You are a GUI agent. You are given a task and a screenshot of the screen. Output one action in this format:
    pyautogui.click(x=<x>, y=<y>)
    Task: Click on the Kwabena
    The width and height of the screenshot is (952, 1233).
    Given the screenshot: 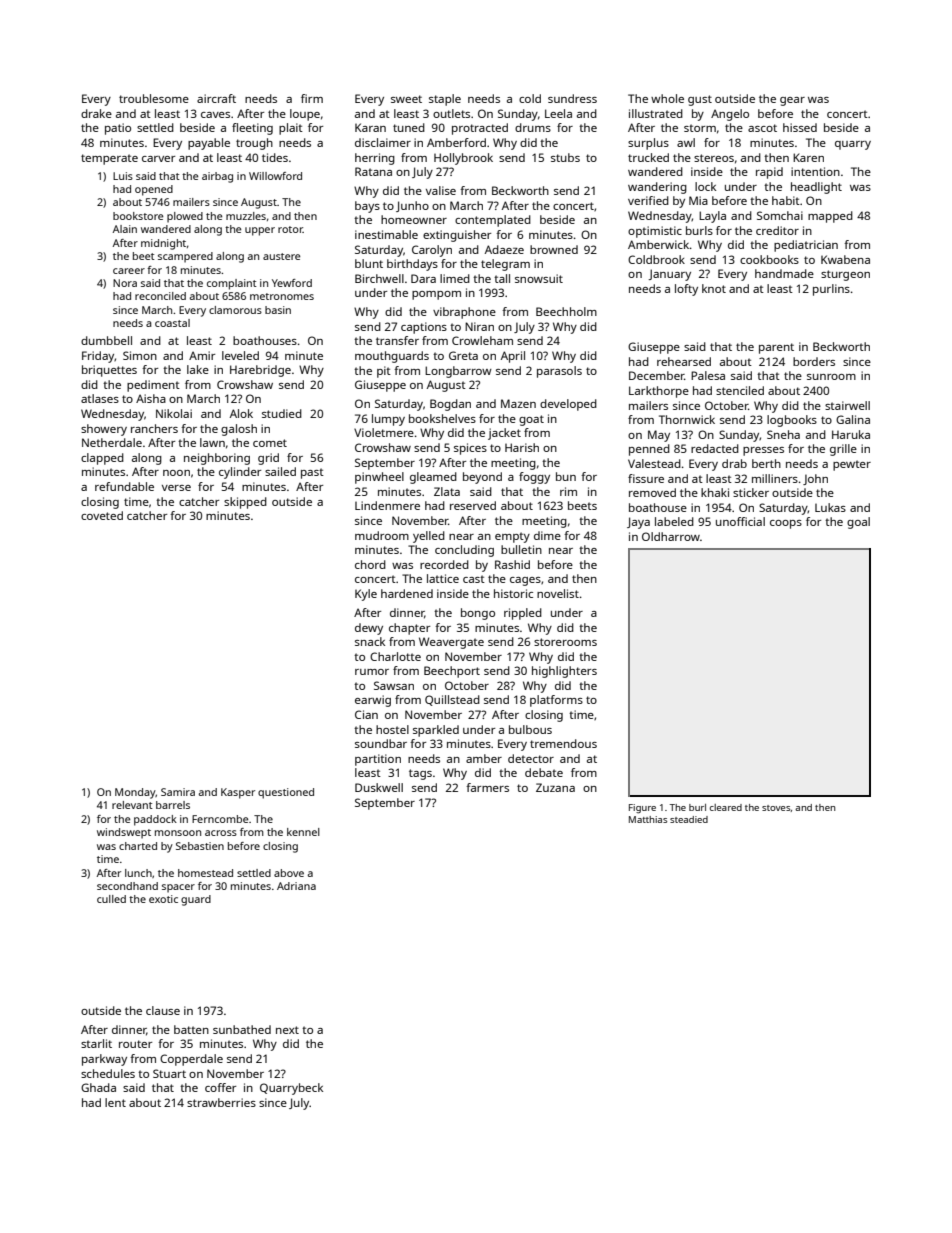 What is the action you would take?
    pyautogui.click(x=845, y=259)
